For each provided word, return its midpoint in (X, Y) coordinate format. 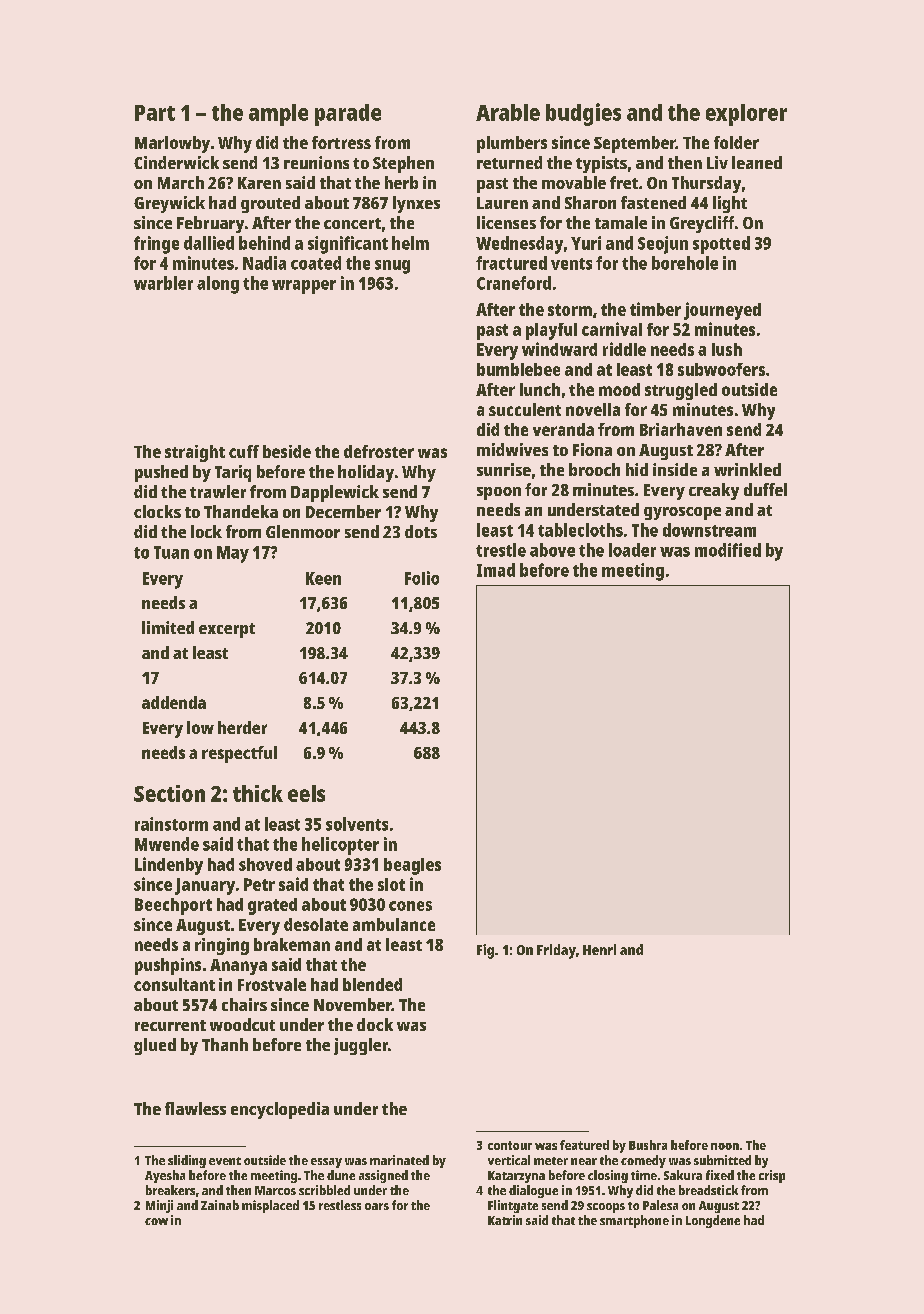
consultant (174, 984)
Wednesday (519, 245)
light (730, 204)
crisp (772, 1176)
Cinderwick (176, 162)
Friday (556, 951)
